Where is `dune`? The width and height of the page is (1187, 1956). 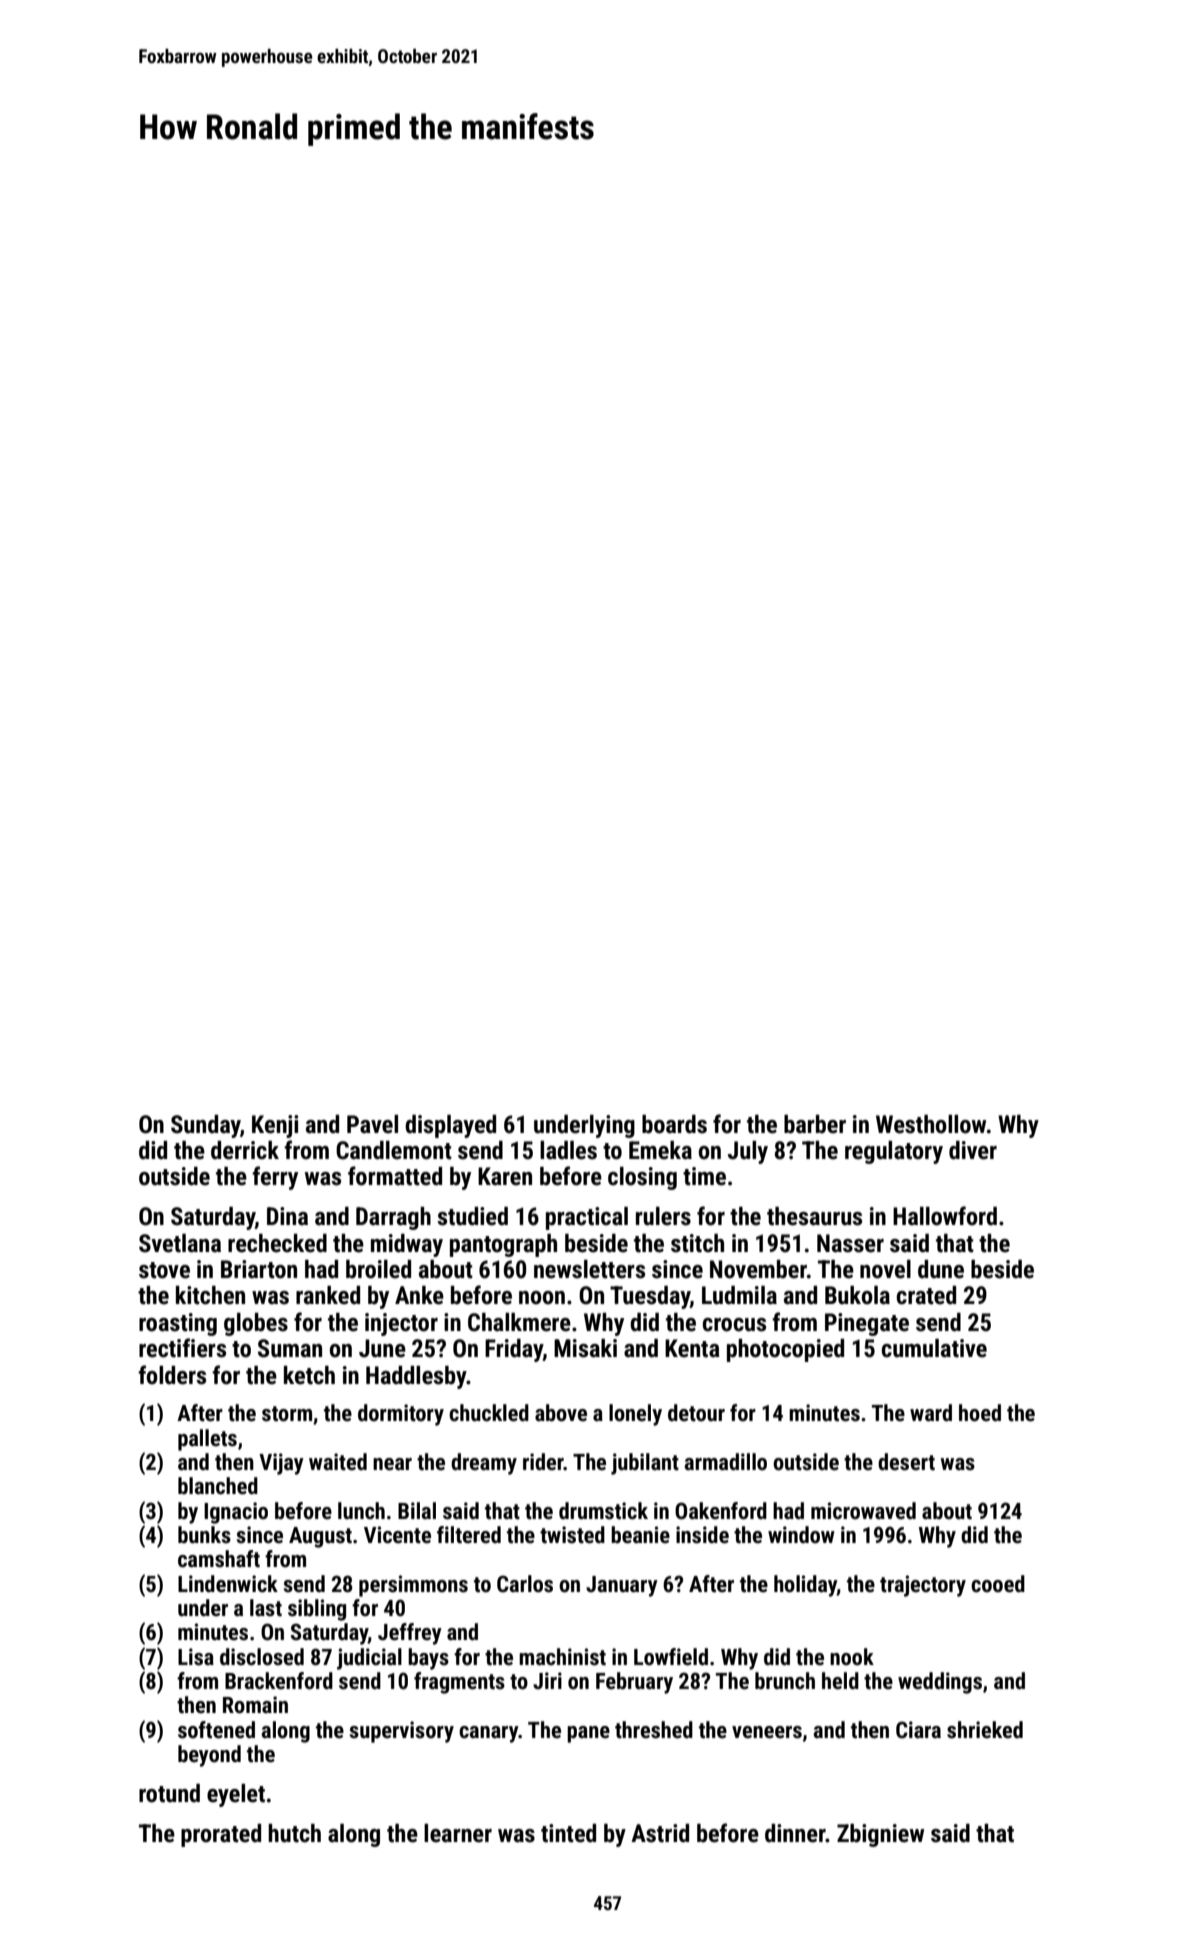
dune is located at coordinates (941, 1269).
